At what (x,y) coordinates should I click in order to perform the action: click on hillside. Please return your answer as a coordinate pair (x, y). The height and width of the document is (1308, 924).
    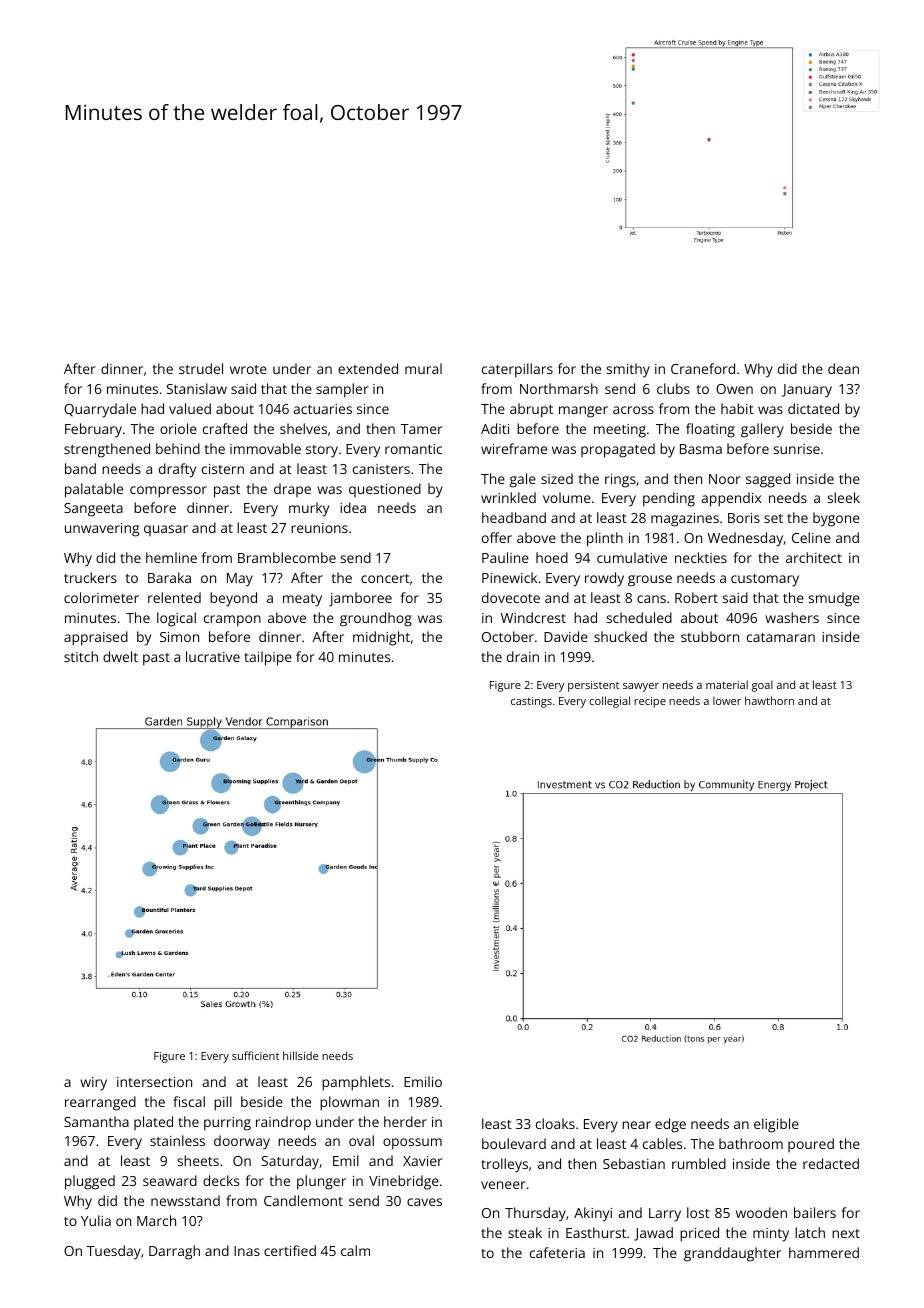
    Looking at the image, I should click on (300, 1055).
